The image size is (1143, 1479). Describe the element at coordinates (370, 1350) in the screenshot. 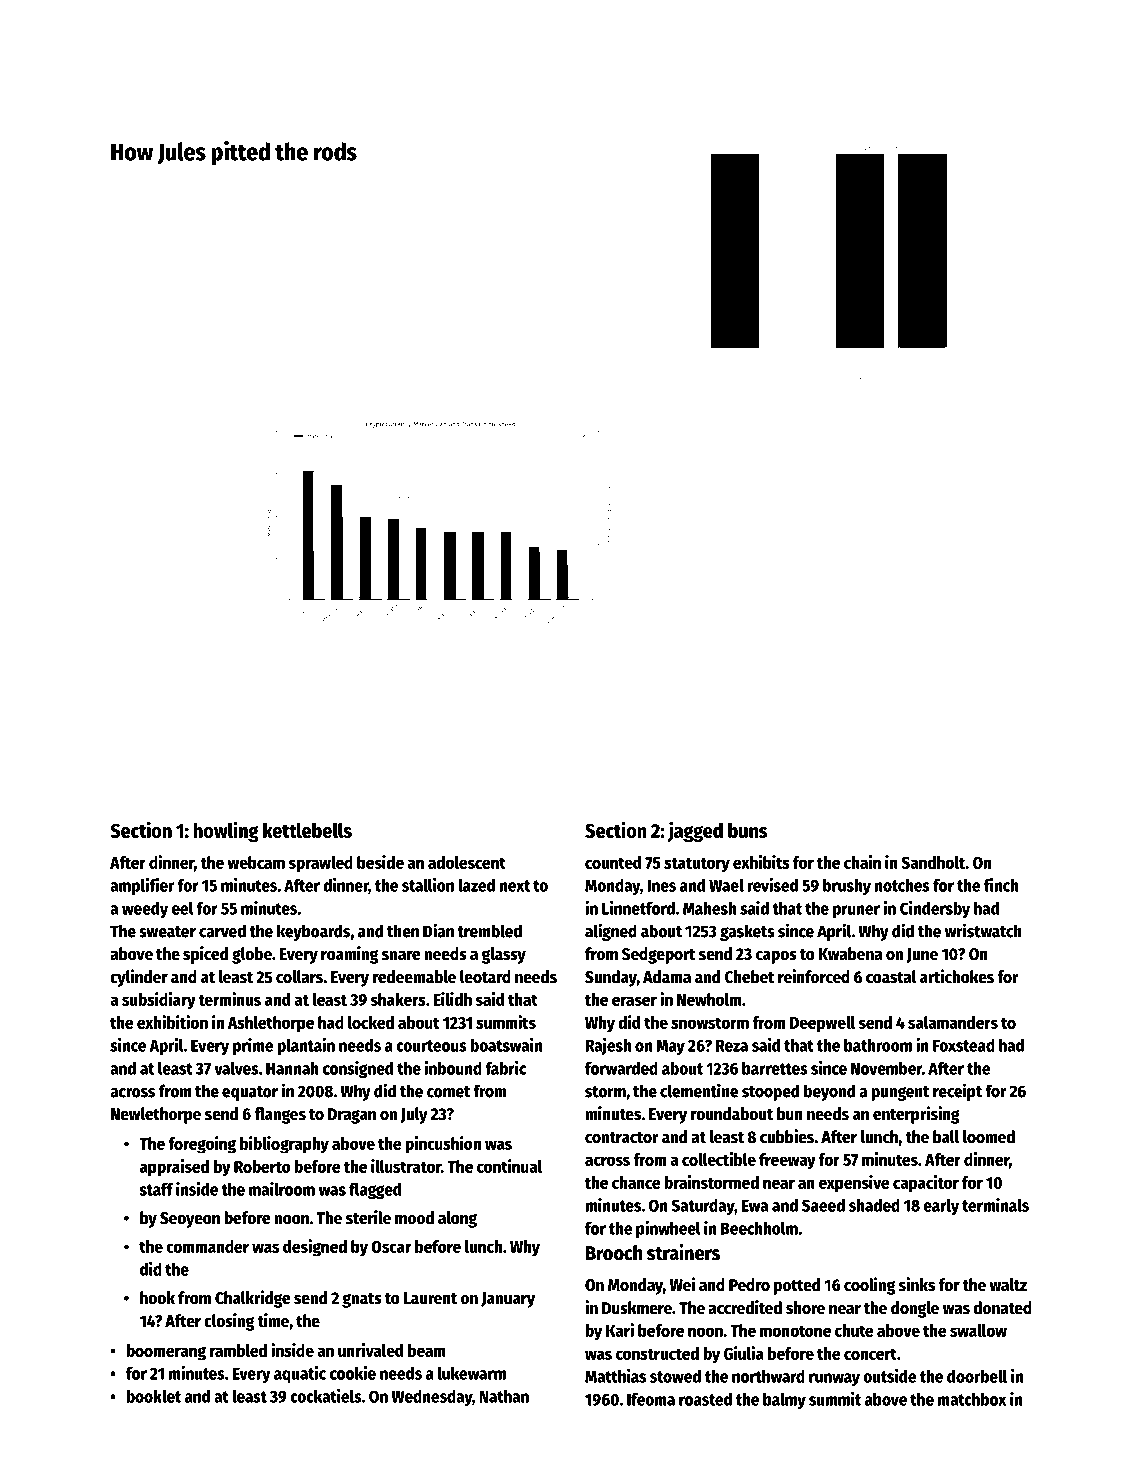

I see `unrivaled` at that location.
